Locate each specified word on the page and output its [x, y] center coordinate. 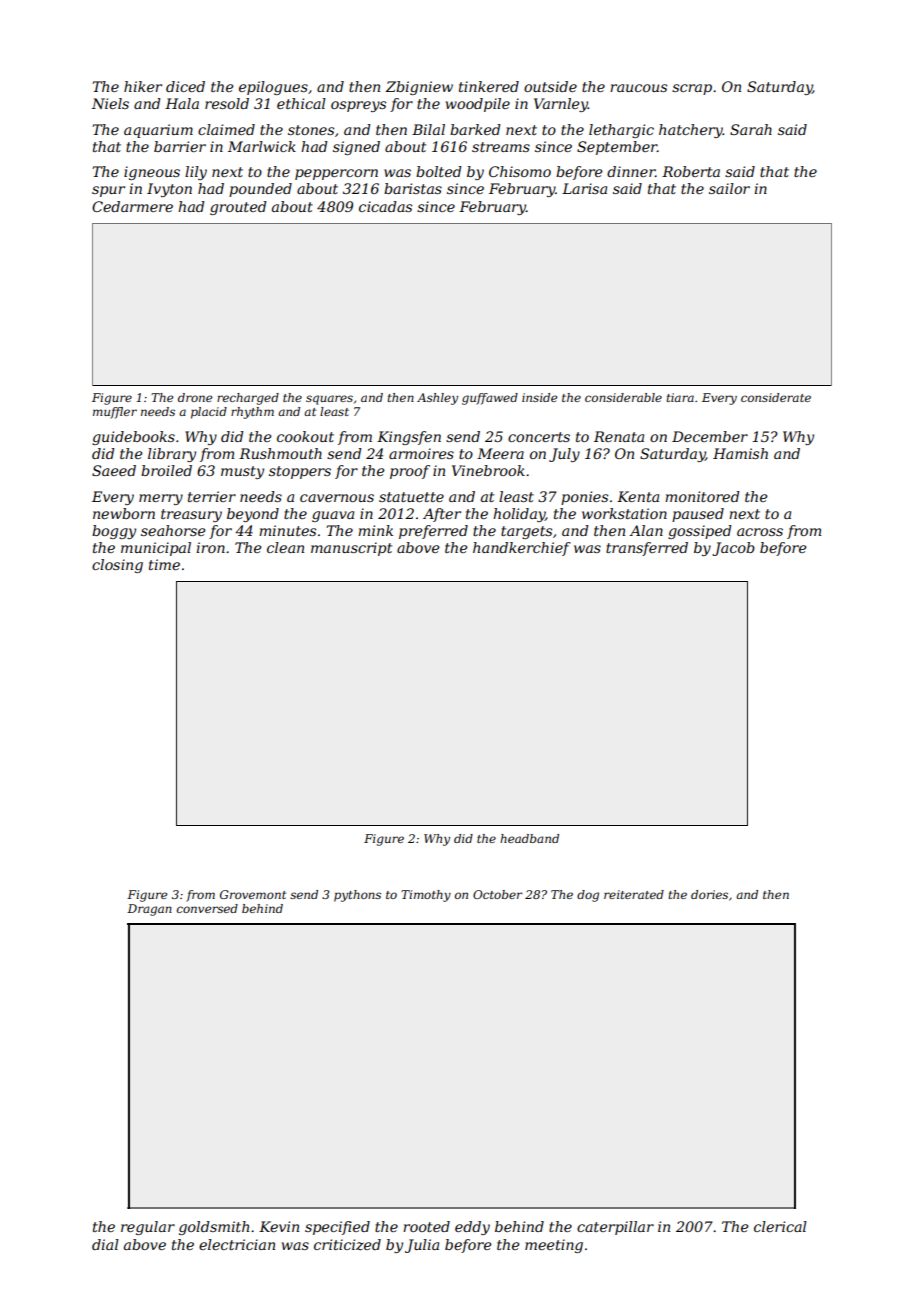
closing [117, 566]
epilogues [273, 88]
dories [709, 894]
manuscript [351, 549]
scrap [692, 89]
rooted [426, 1226]
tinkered [489, 86]
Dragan [149, 910]
